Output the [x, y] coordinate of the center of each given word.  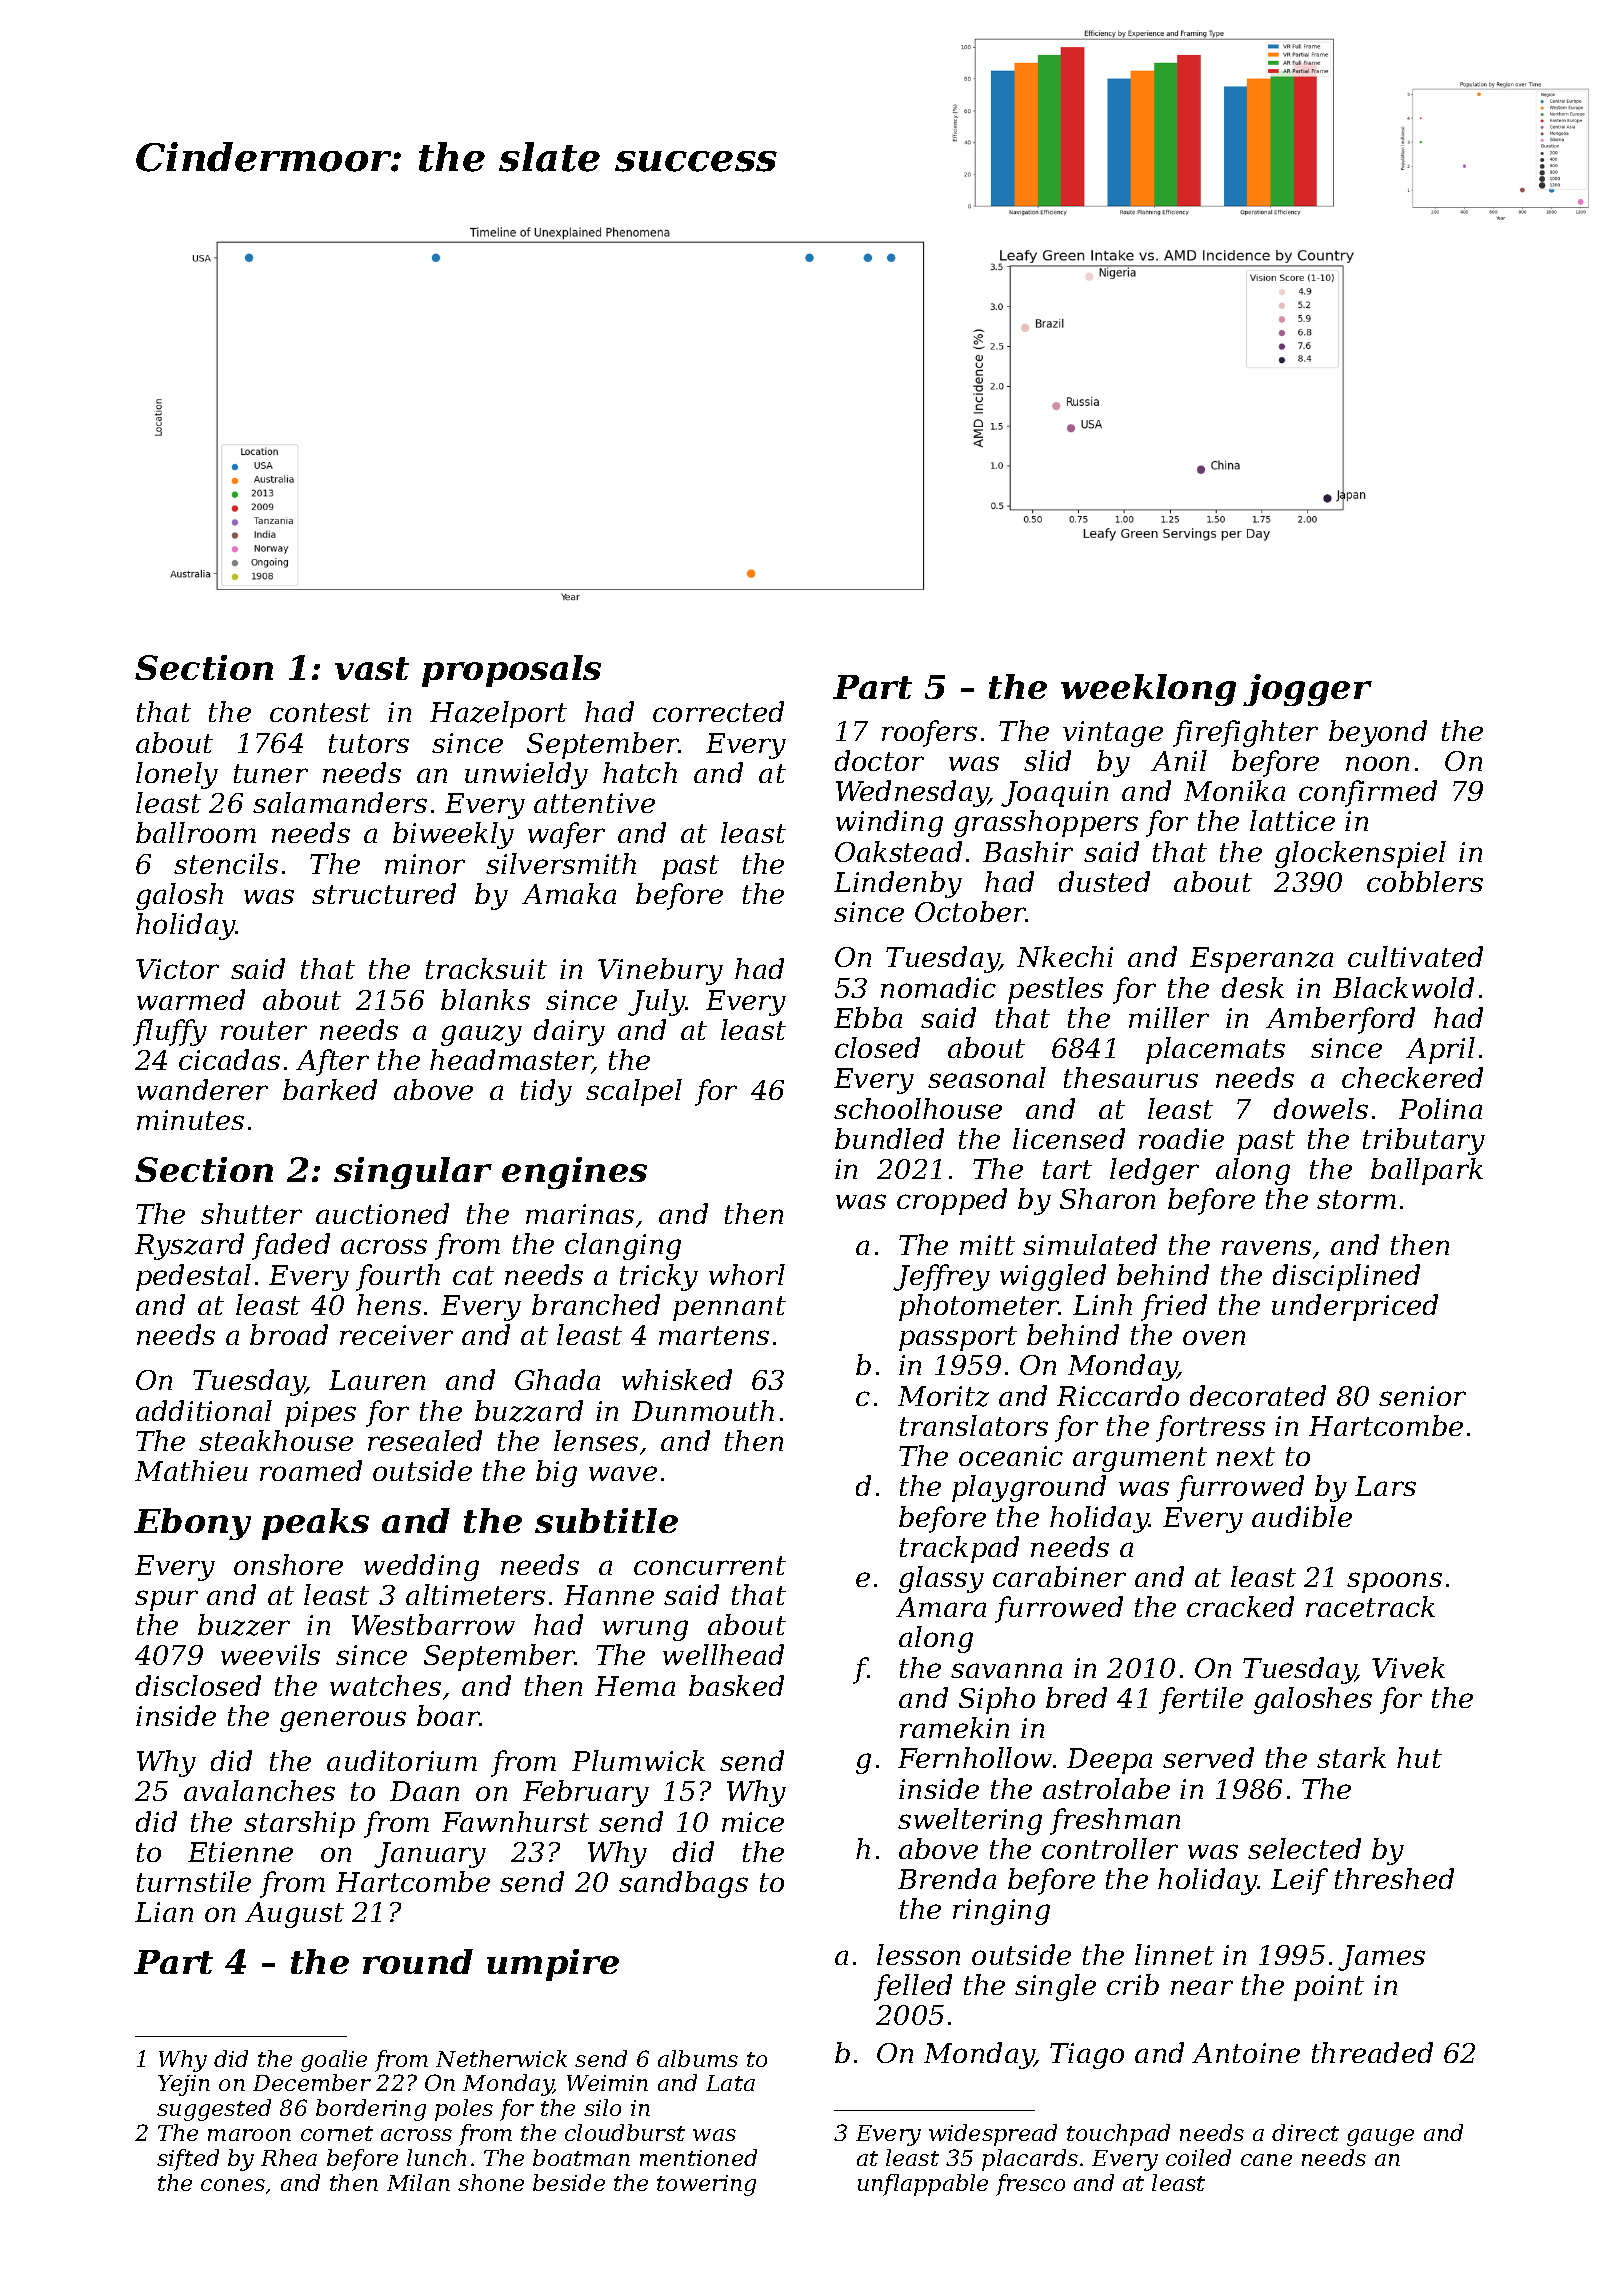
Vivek [1408, 1667]
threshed [1394, 1878]
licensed [1069, 1138]
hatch [640, 772]
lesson [918, 1954]
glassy [941, 1579]
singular [413, 1173]
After [332, 1062]
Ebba [868, 1017]
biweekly [453, 835]
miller [1169, 1017]
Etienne [240, 1852]
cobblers [1425, 881]
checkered [1412, 1077]
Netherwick [501, 2058]
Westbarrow [433, 1624]
